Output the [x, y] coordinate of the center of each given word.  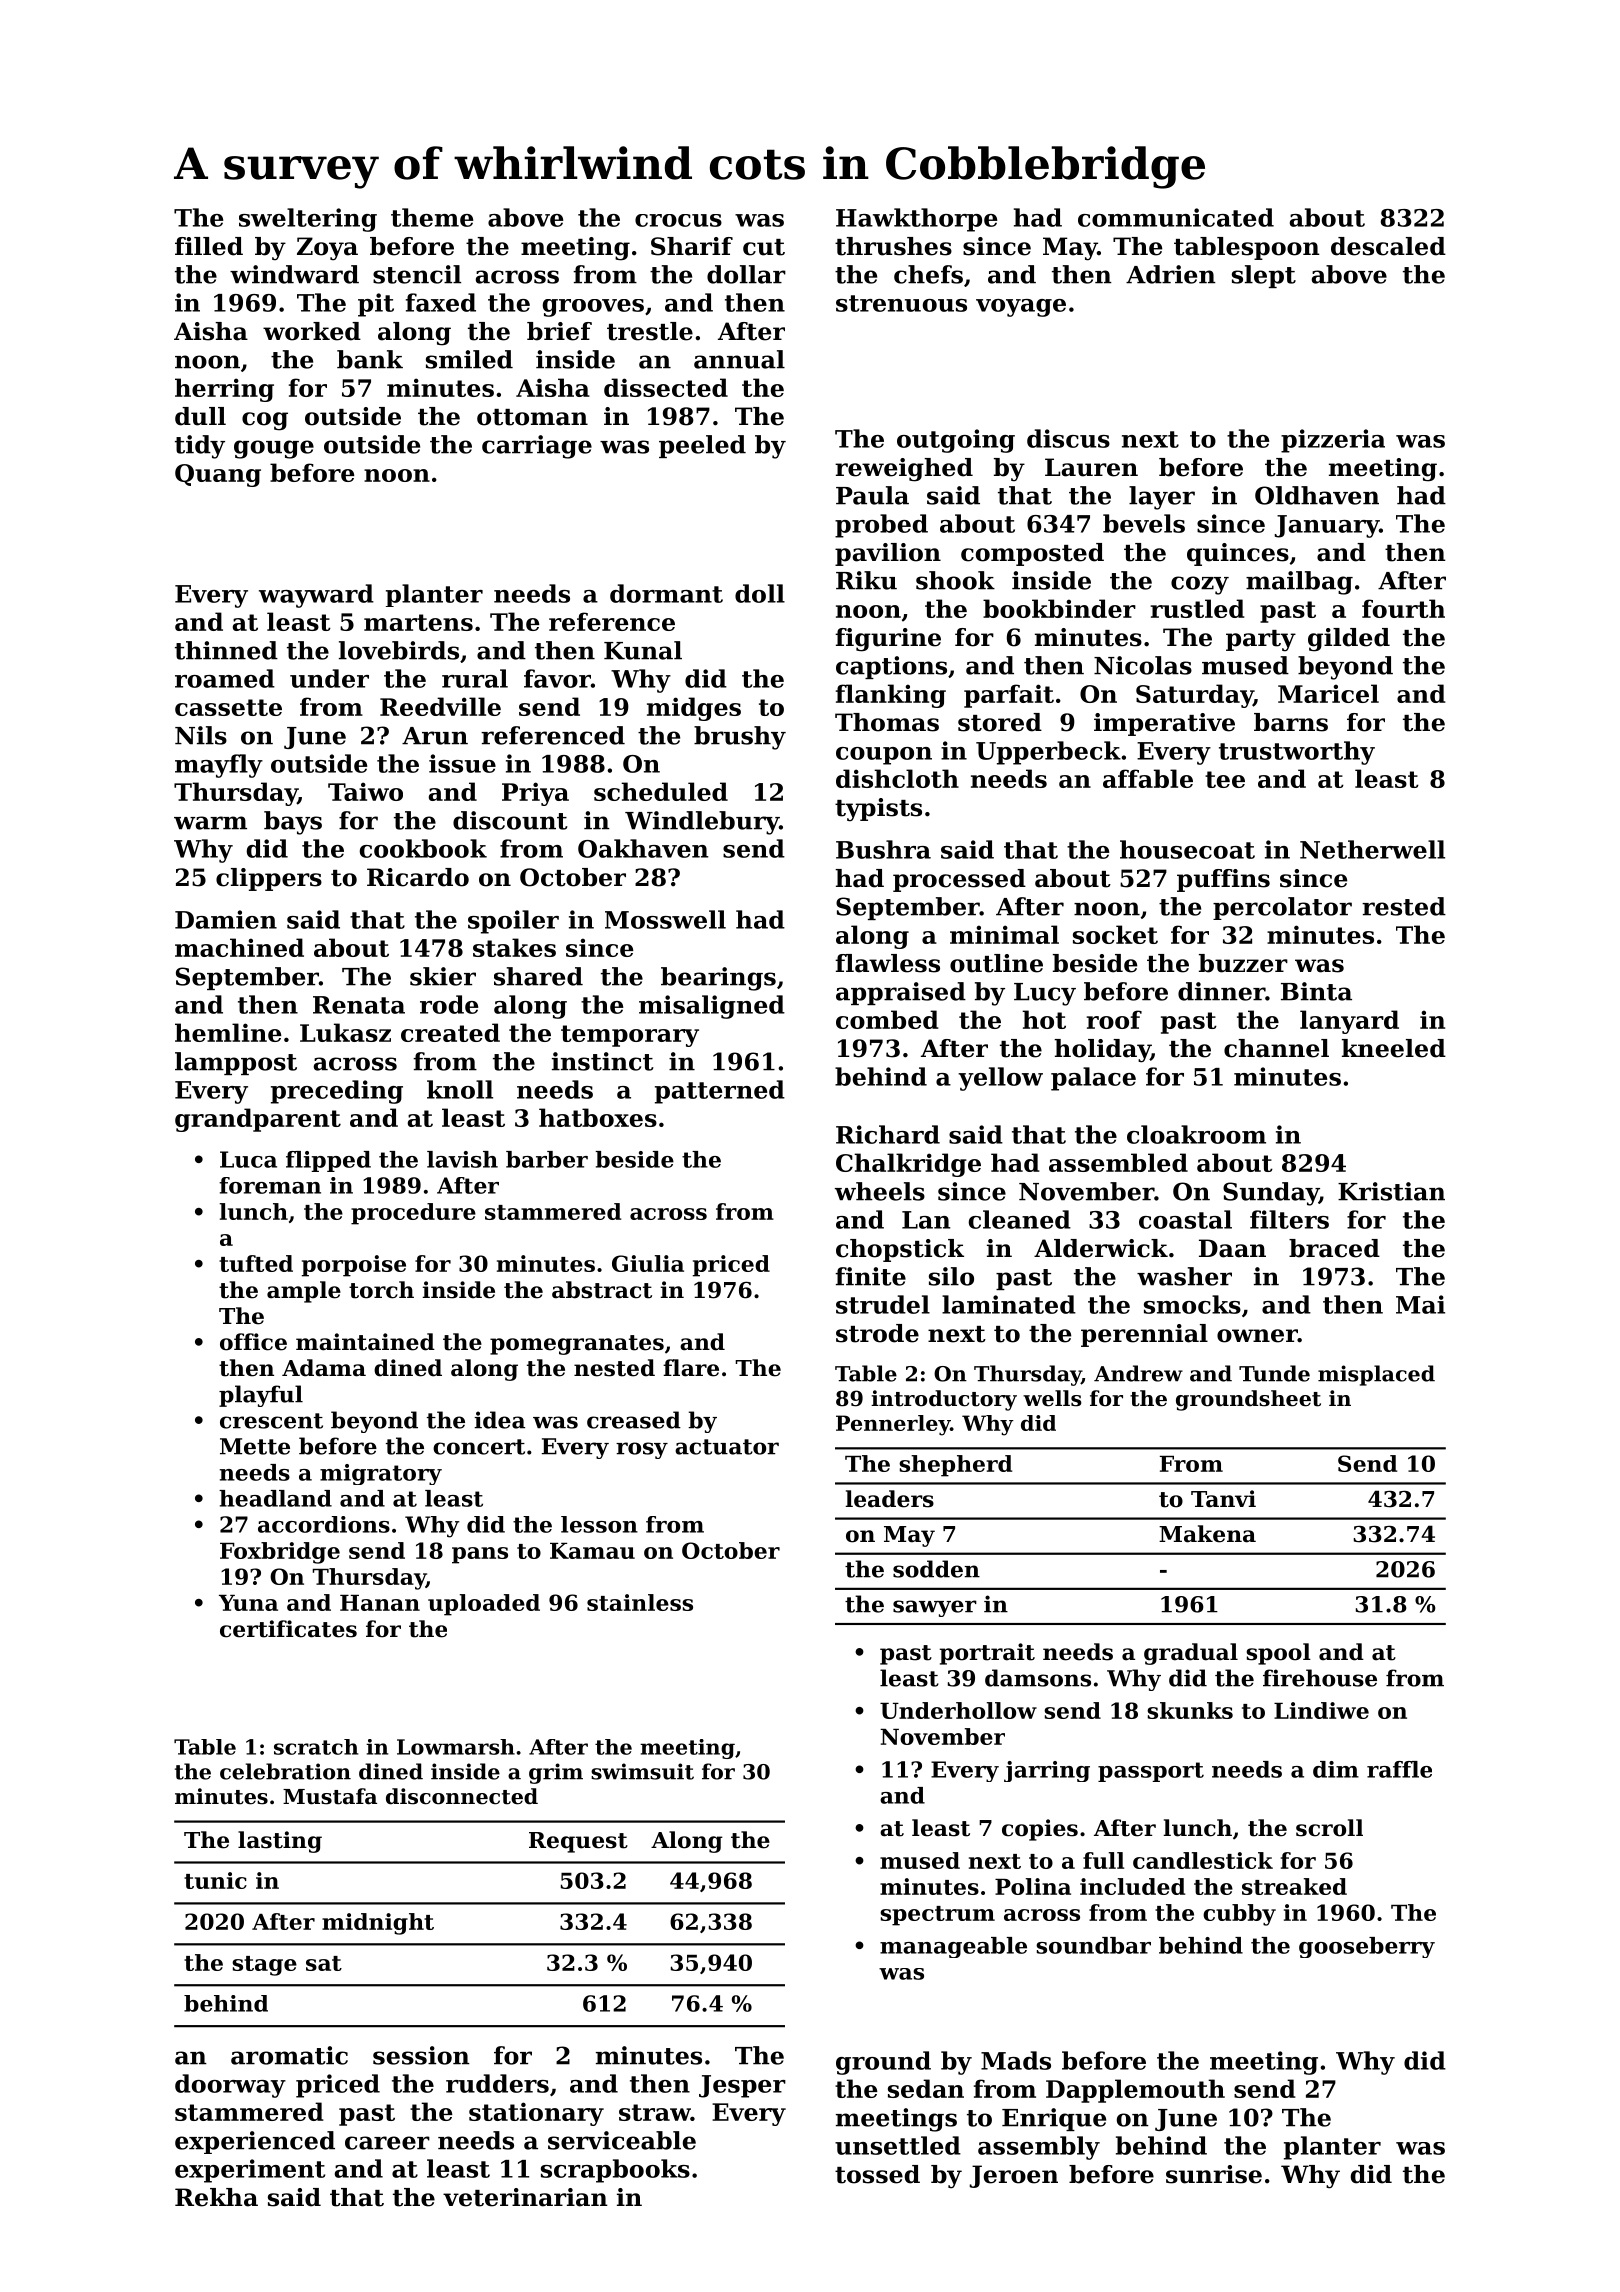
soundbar [1093, 1945]
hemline [228, 1032]
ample [304, 1292]
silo [951, 1276]
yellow [1000, 1079]
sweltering [308, 220]
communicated [1176, 217]
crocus [678, 220]
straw [655, 2112]
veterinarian [525, 2197]
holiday [1102, 1051]
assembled [1118, 1162]
